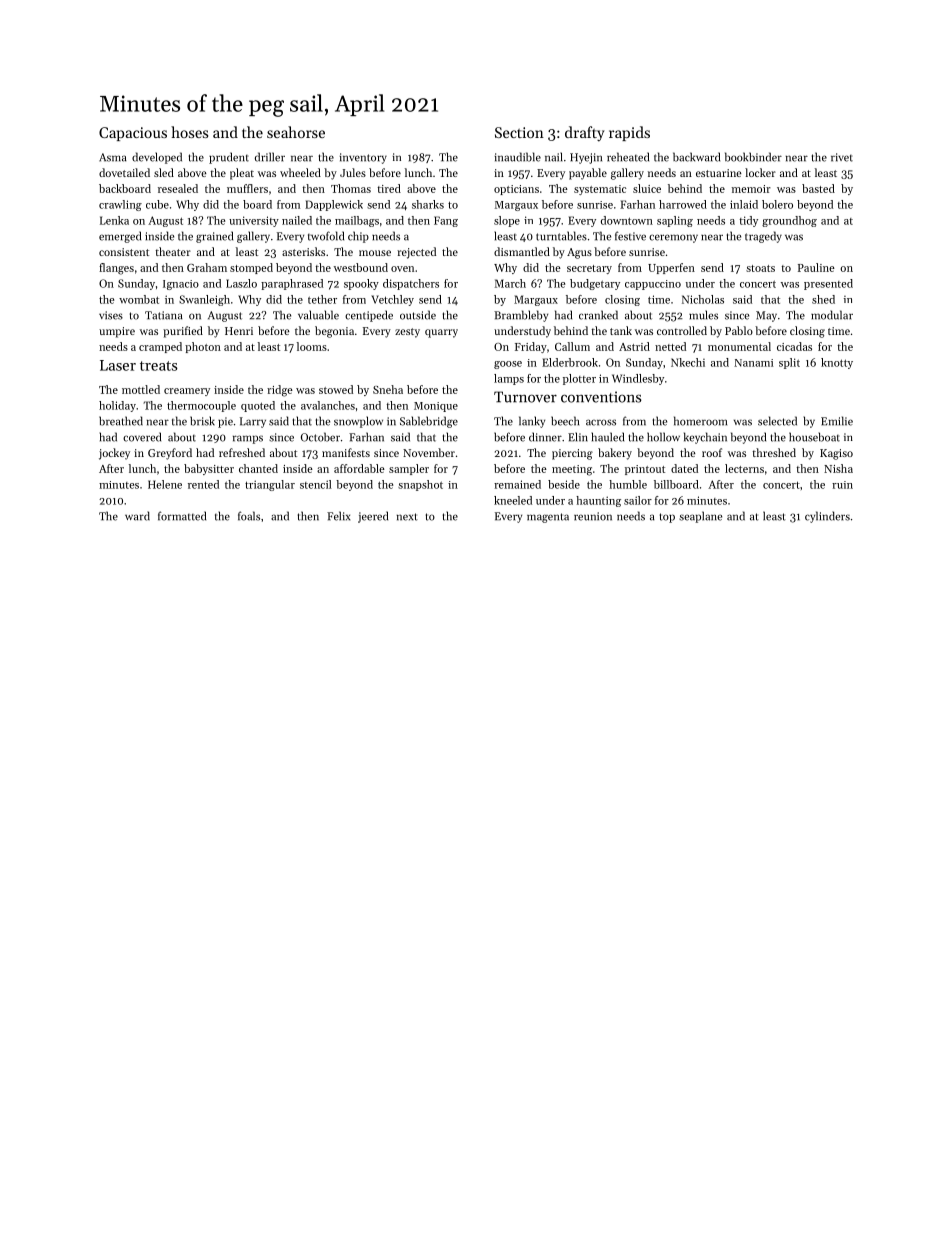  What do you see at coordinates (165, 484) in the page?
I see `Helene` at bounding box center [165, 484].
